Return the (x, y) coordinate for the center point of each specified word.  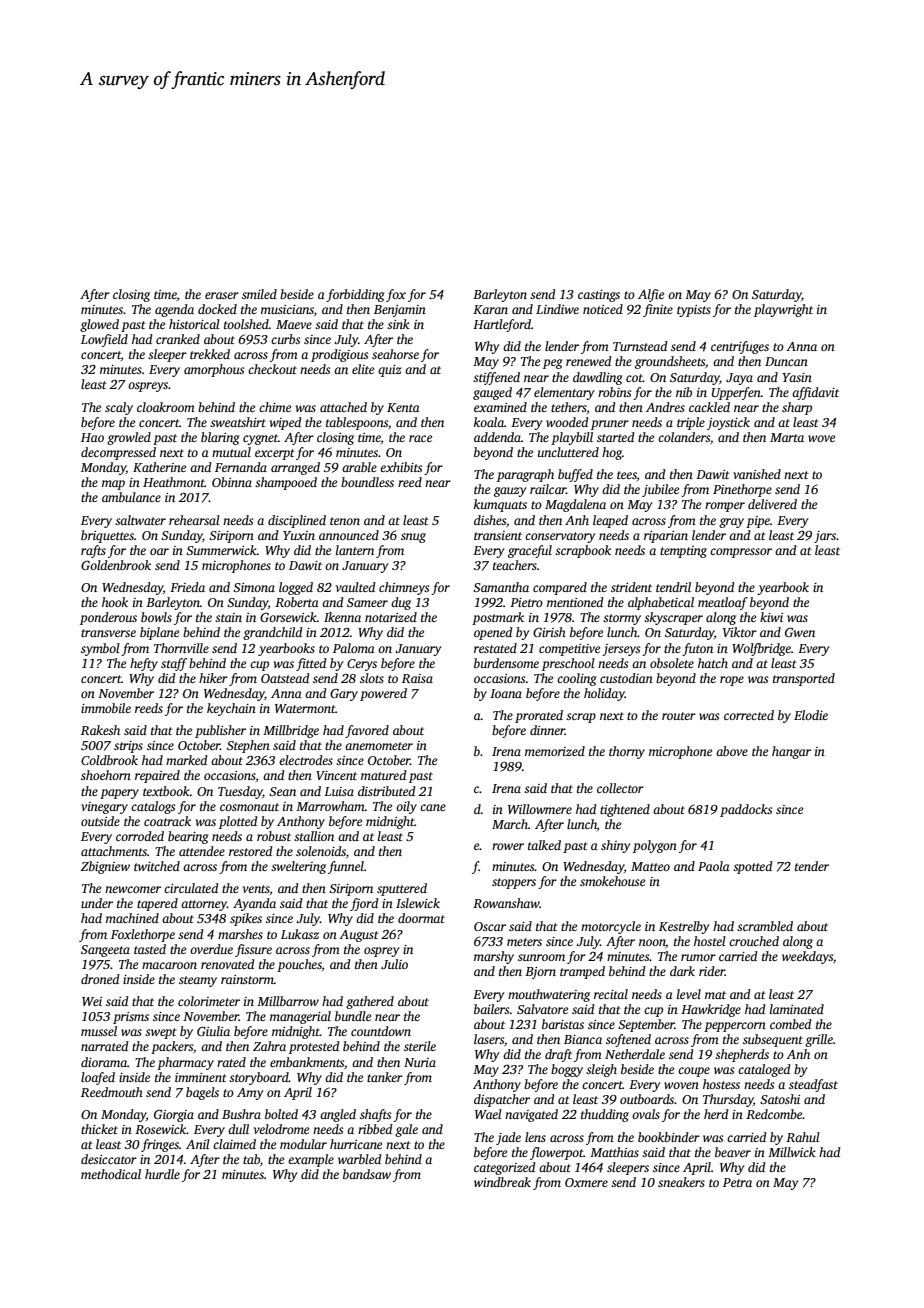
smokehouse (612, 881)
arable (359, 467)
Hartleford (502, 325)
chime (275, 407)
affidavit (815, 393)
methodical (111, 1174)
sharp (797, 408)
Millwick (792, 1152)
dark (682, 971)
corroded (140, 836)
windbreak (502, 1182)
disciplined (297, 521)
